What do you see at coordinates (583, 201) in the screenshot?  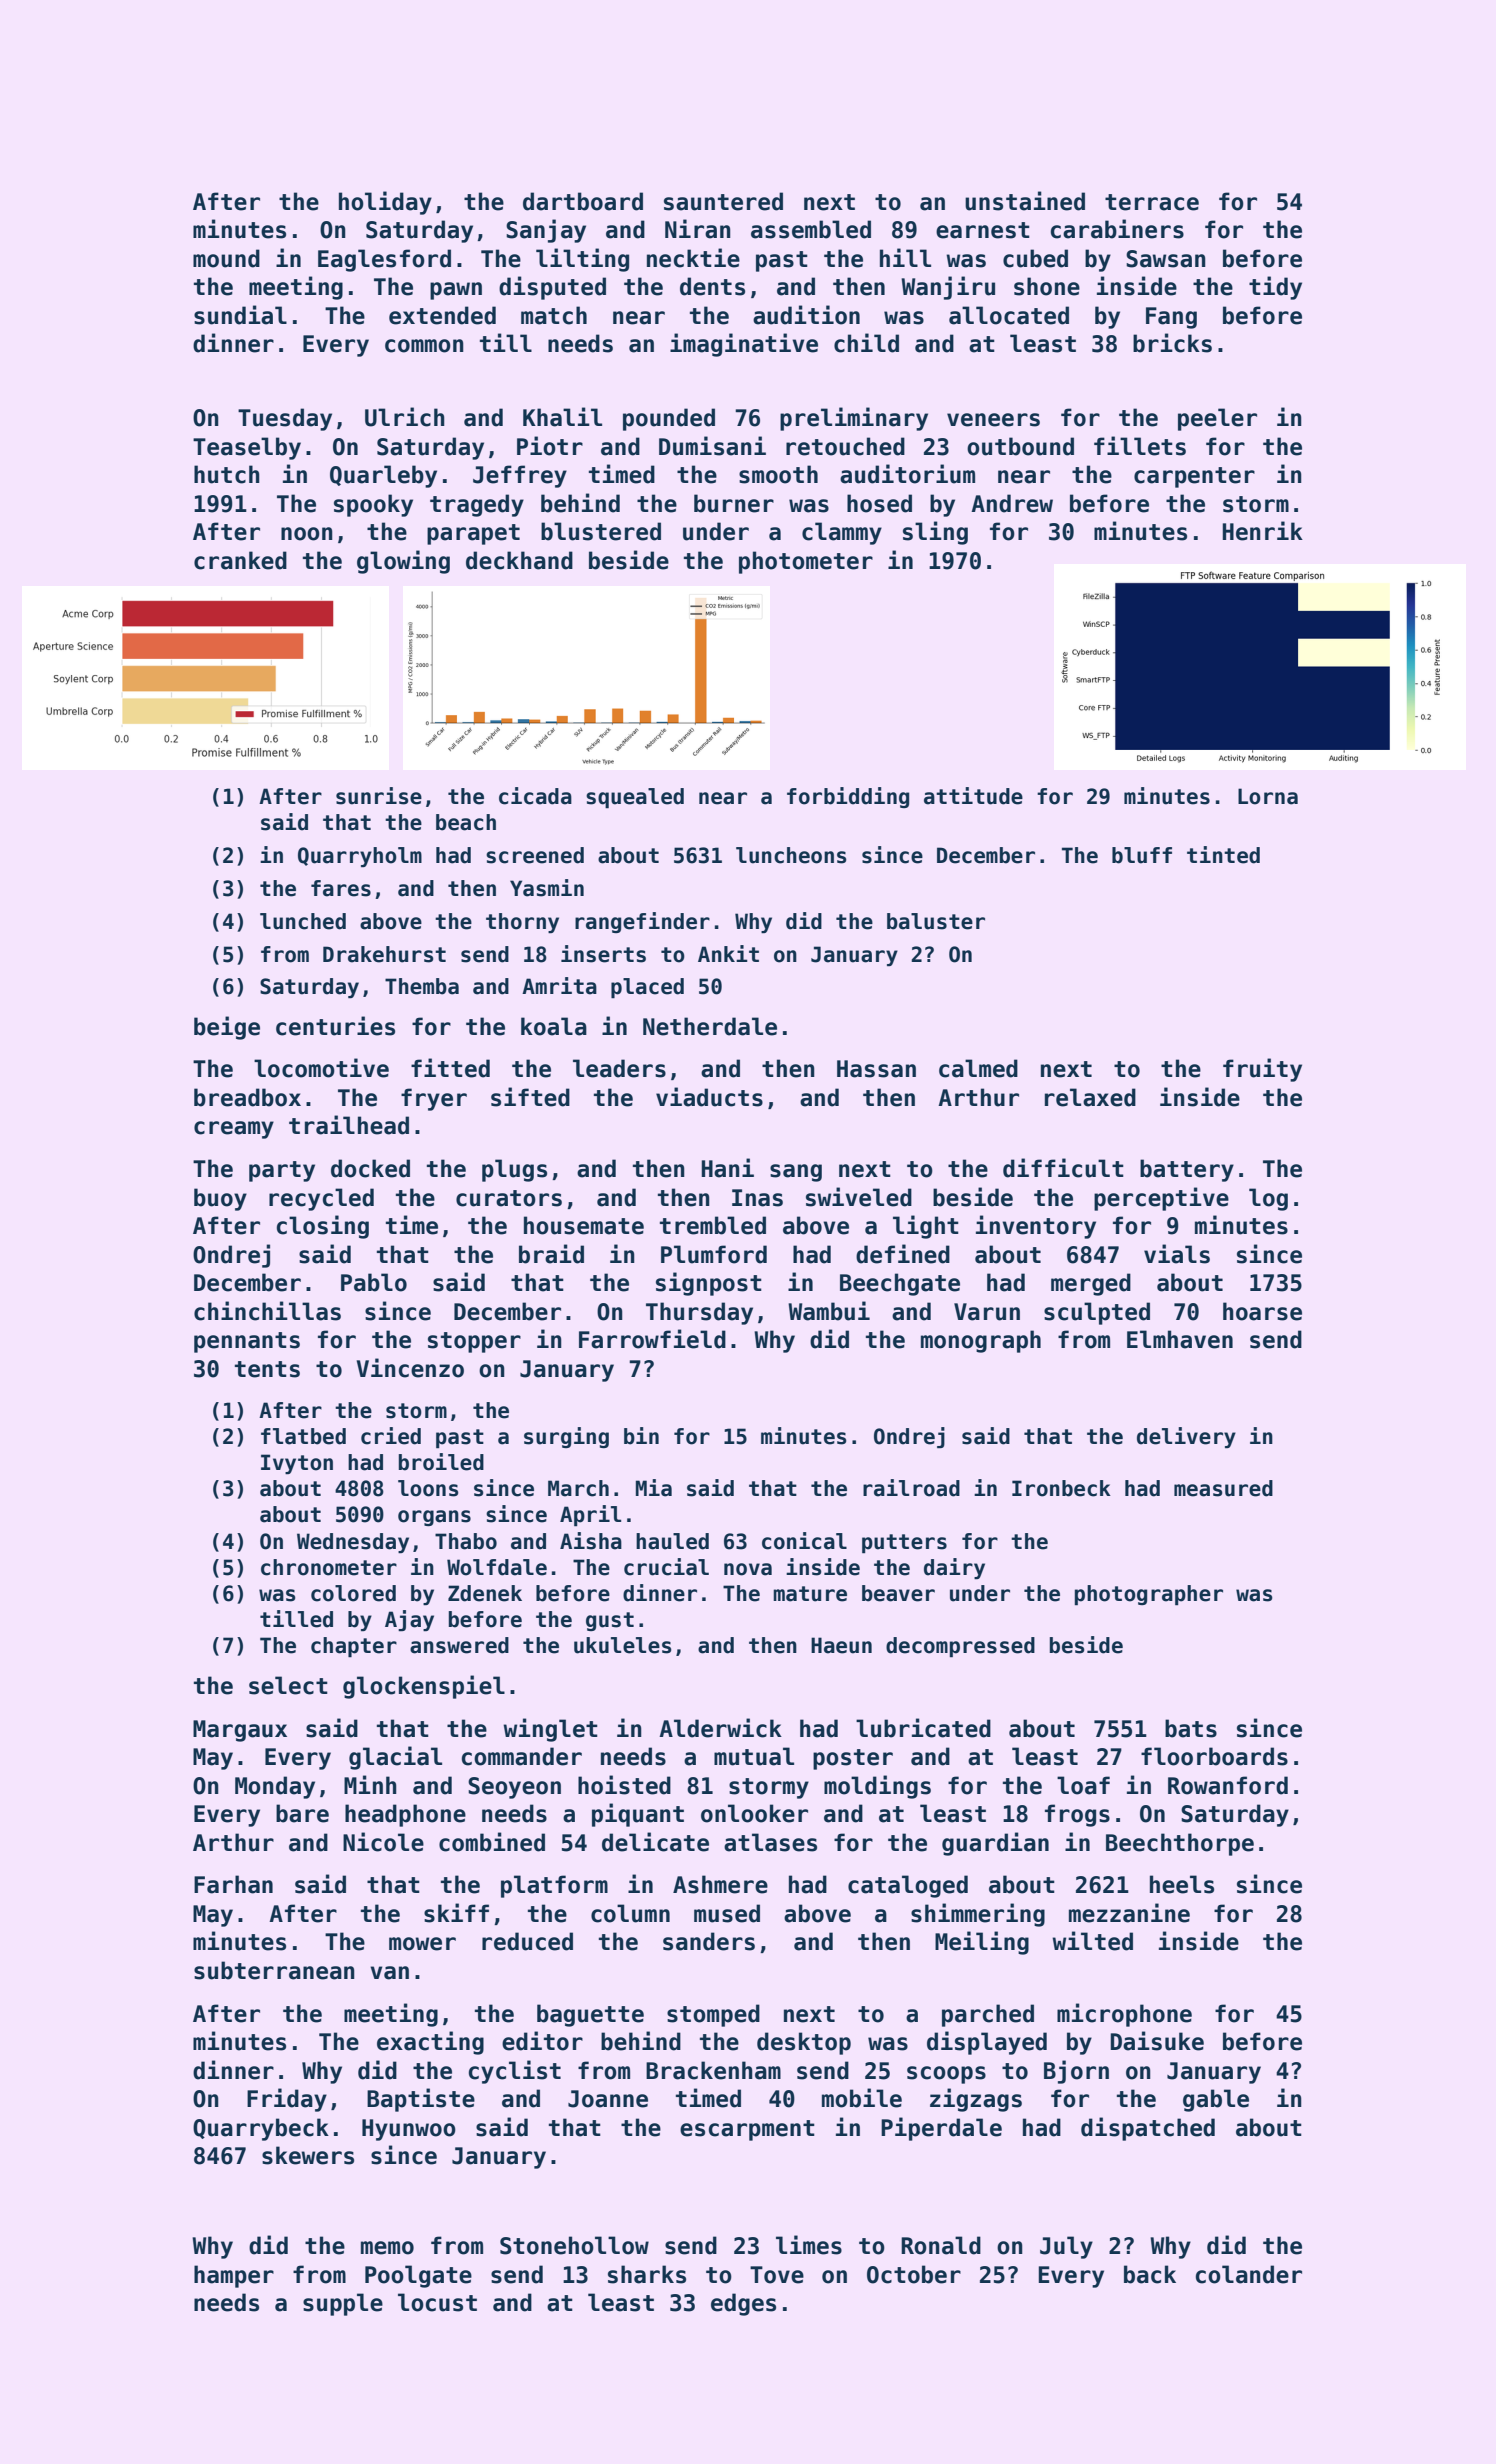 I see `dartboard` at bounding box center [583, 201].
